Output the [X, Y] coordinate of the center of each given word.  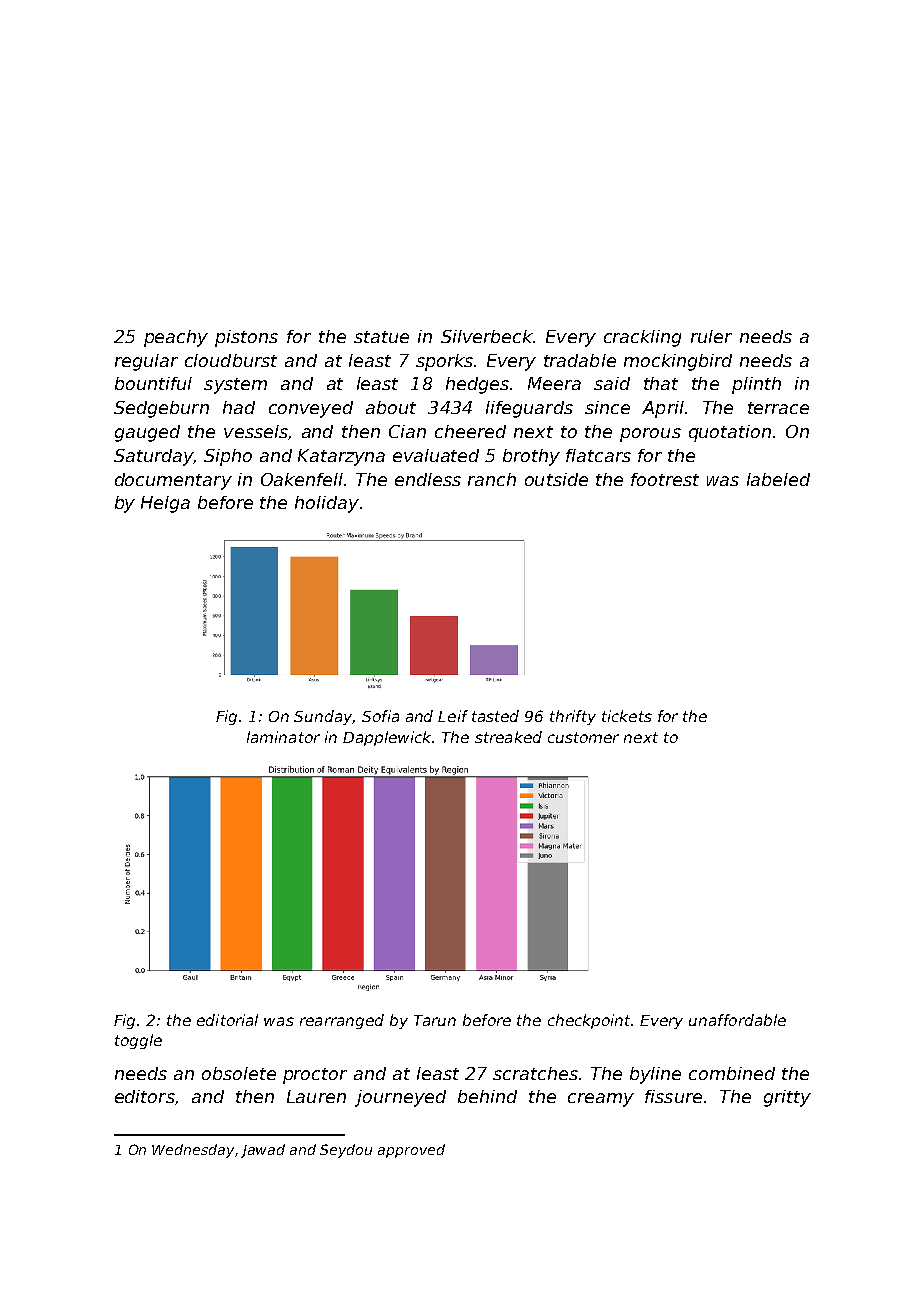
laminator [283, 737]
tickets [627, 716]
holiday [327, 504]
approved [411, 1151]
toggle [138, 1041]
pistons [246, 338]
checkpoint [589, 1021]
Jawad [263, 1151]
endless [428, 479]
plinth [756, 385]
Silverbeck [487, 336]
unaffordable [737, 1020]
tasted [495, 716]
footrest [665, 479]
